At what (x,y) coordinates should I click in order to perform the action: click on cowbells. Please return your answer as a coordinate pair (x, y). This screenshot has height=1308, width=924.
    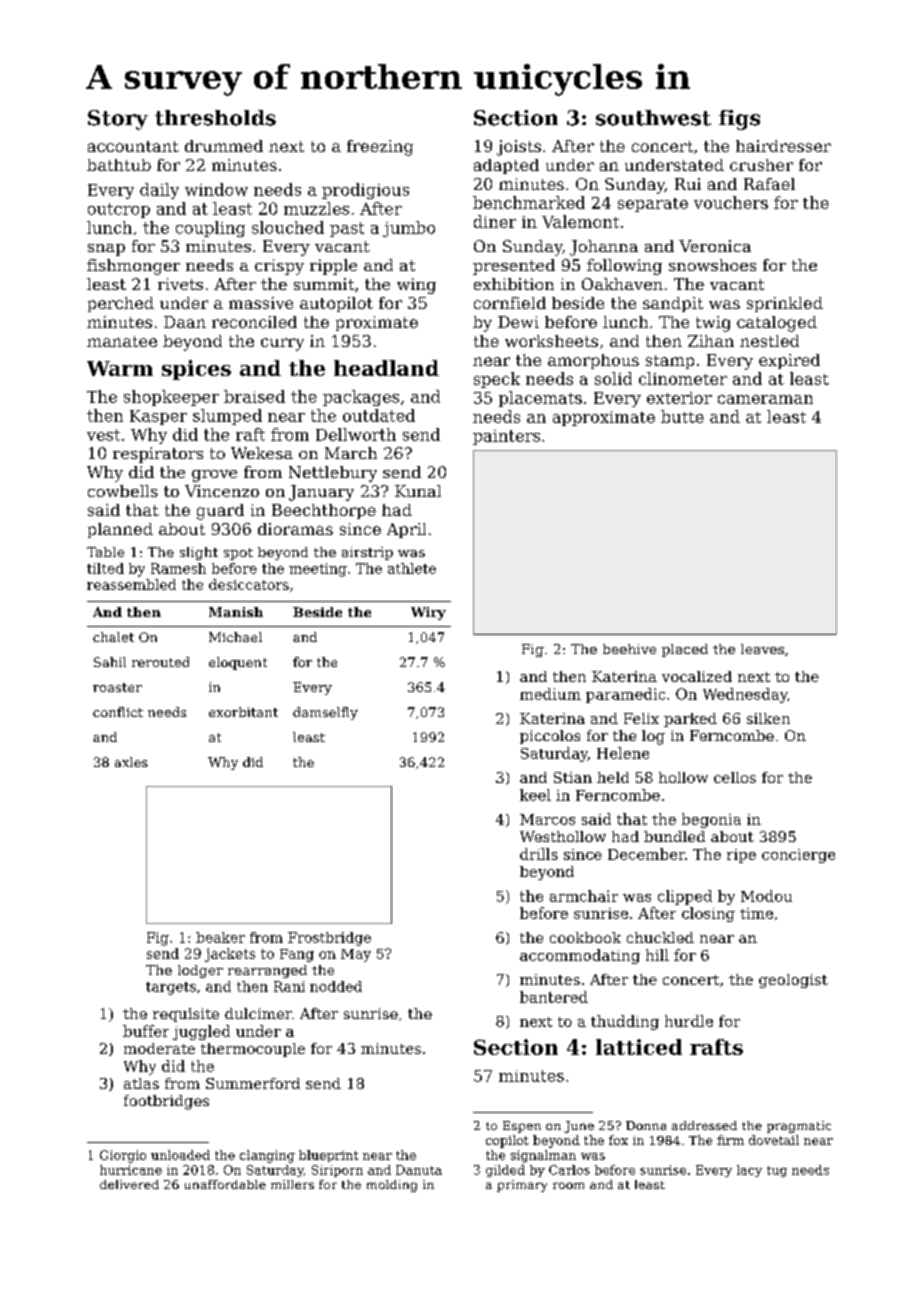
    Looking at the image, I should click on (123, 491).
